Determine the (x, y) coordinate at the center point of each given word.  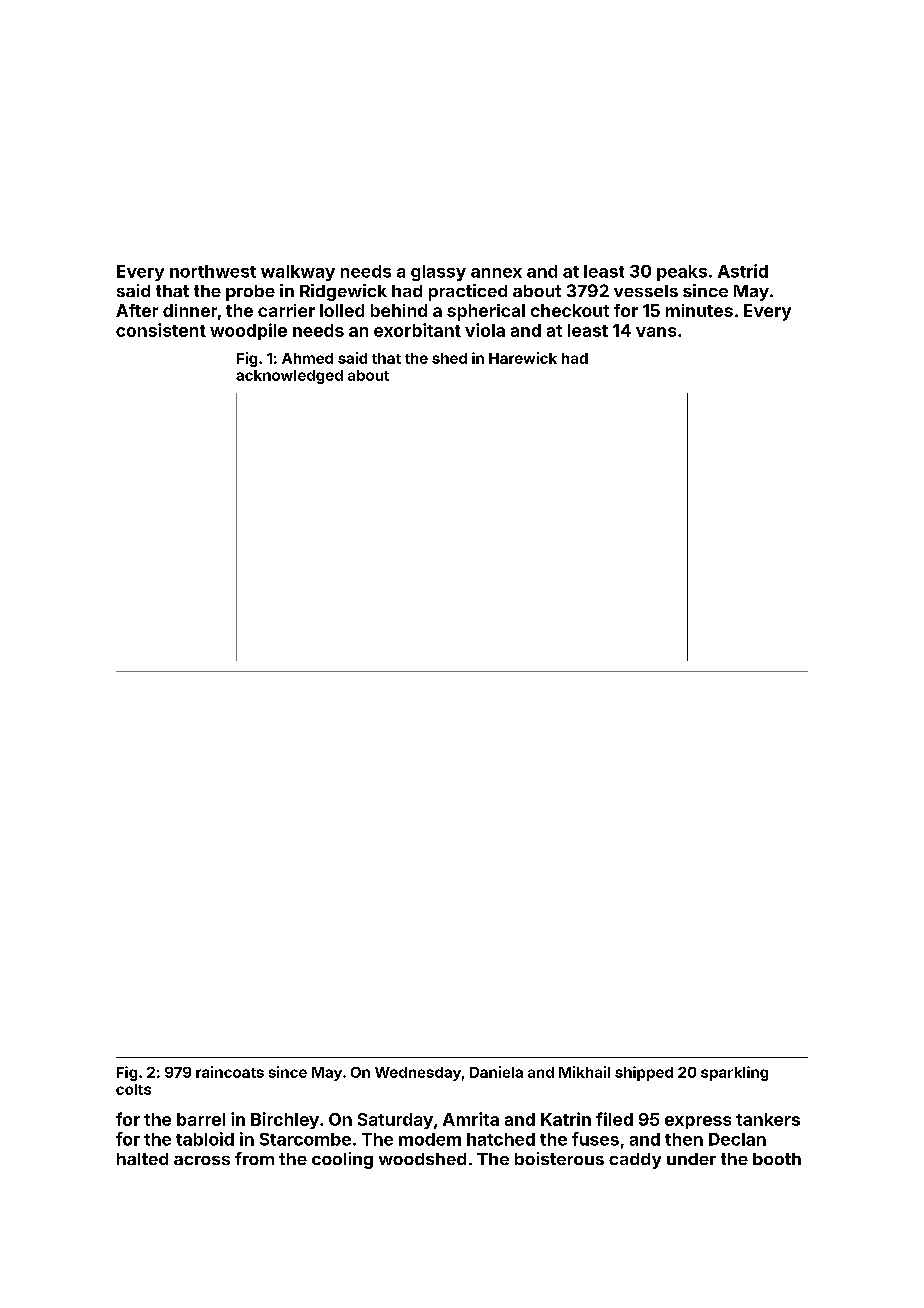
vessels (646, 291)
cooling (342, 1160)
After (137, 310)
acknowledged (289, 377)
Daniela (496, 1072)
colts (133, 1089)
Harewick (523, 358)
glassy (438, 273)
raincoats (230, 1072)
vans (656, 332)
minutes (699, 310)
